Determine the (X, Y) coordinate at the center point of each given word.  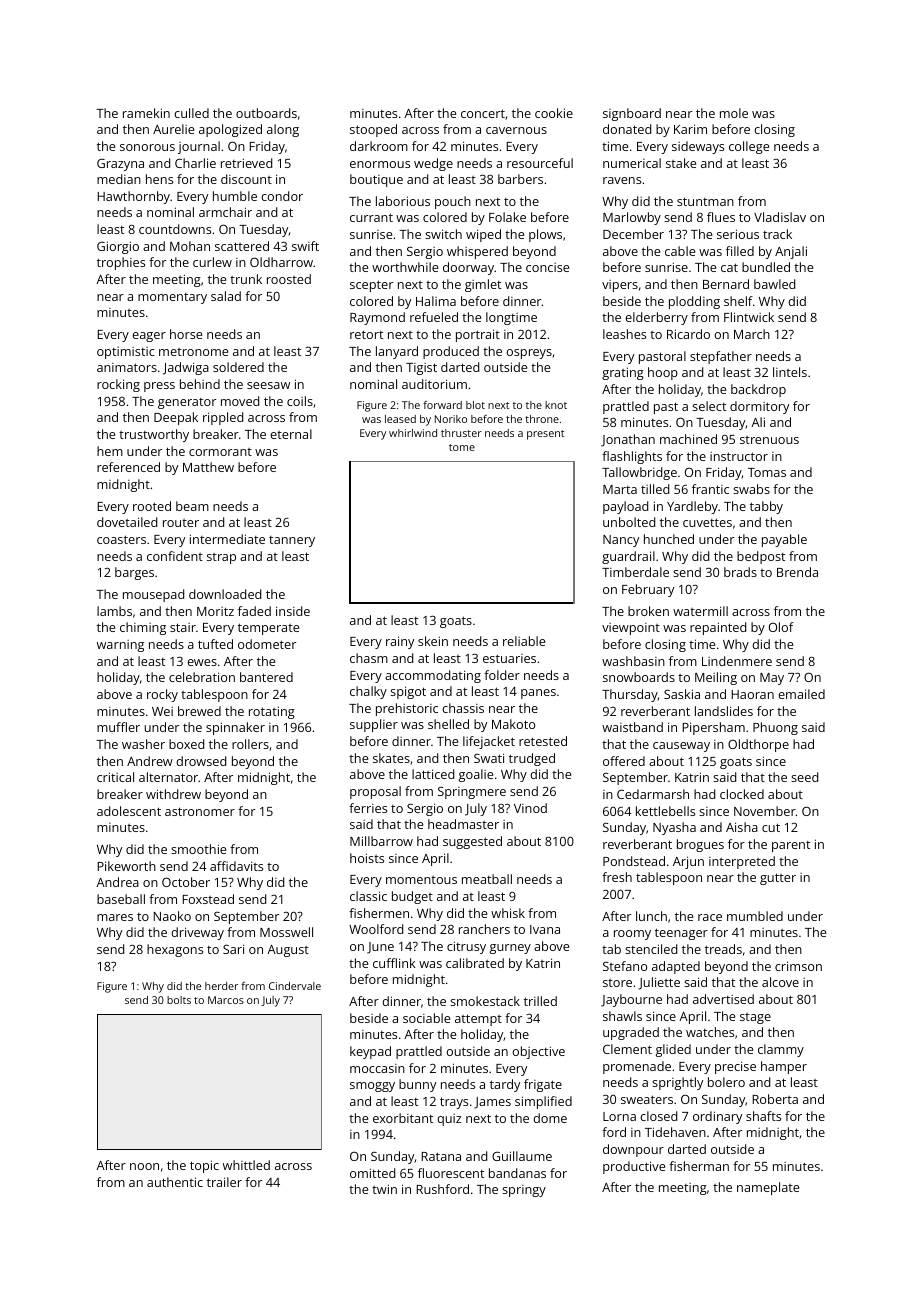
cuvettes (707, 522)
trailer (224, 1182)
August (288, 951)
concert (483, 113)
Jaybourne (631, 1000)
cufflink (394, 963)
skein (433, 641)
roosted (289, 279)
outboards (266, 113)
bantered (266, 677)
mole (734, 113)
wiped (483, 235)
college (749, 147)
